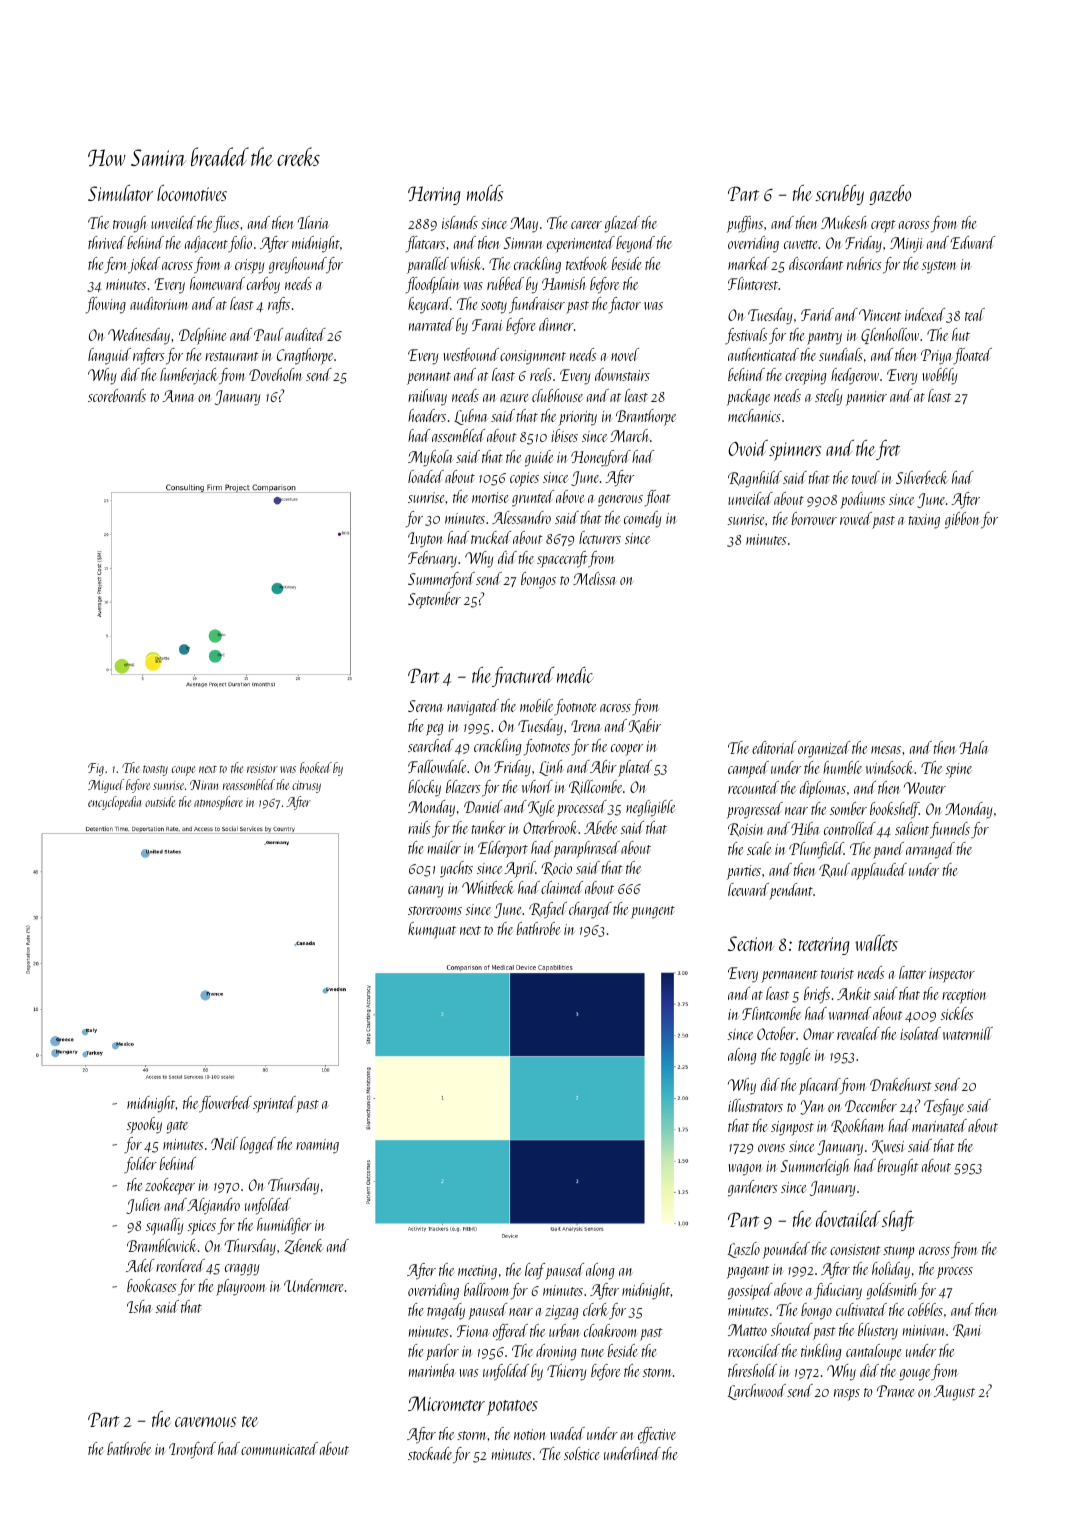  I want to click on sprinted, so click(274, 1104).
